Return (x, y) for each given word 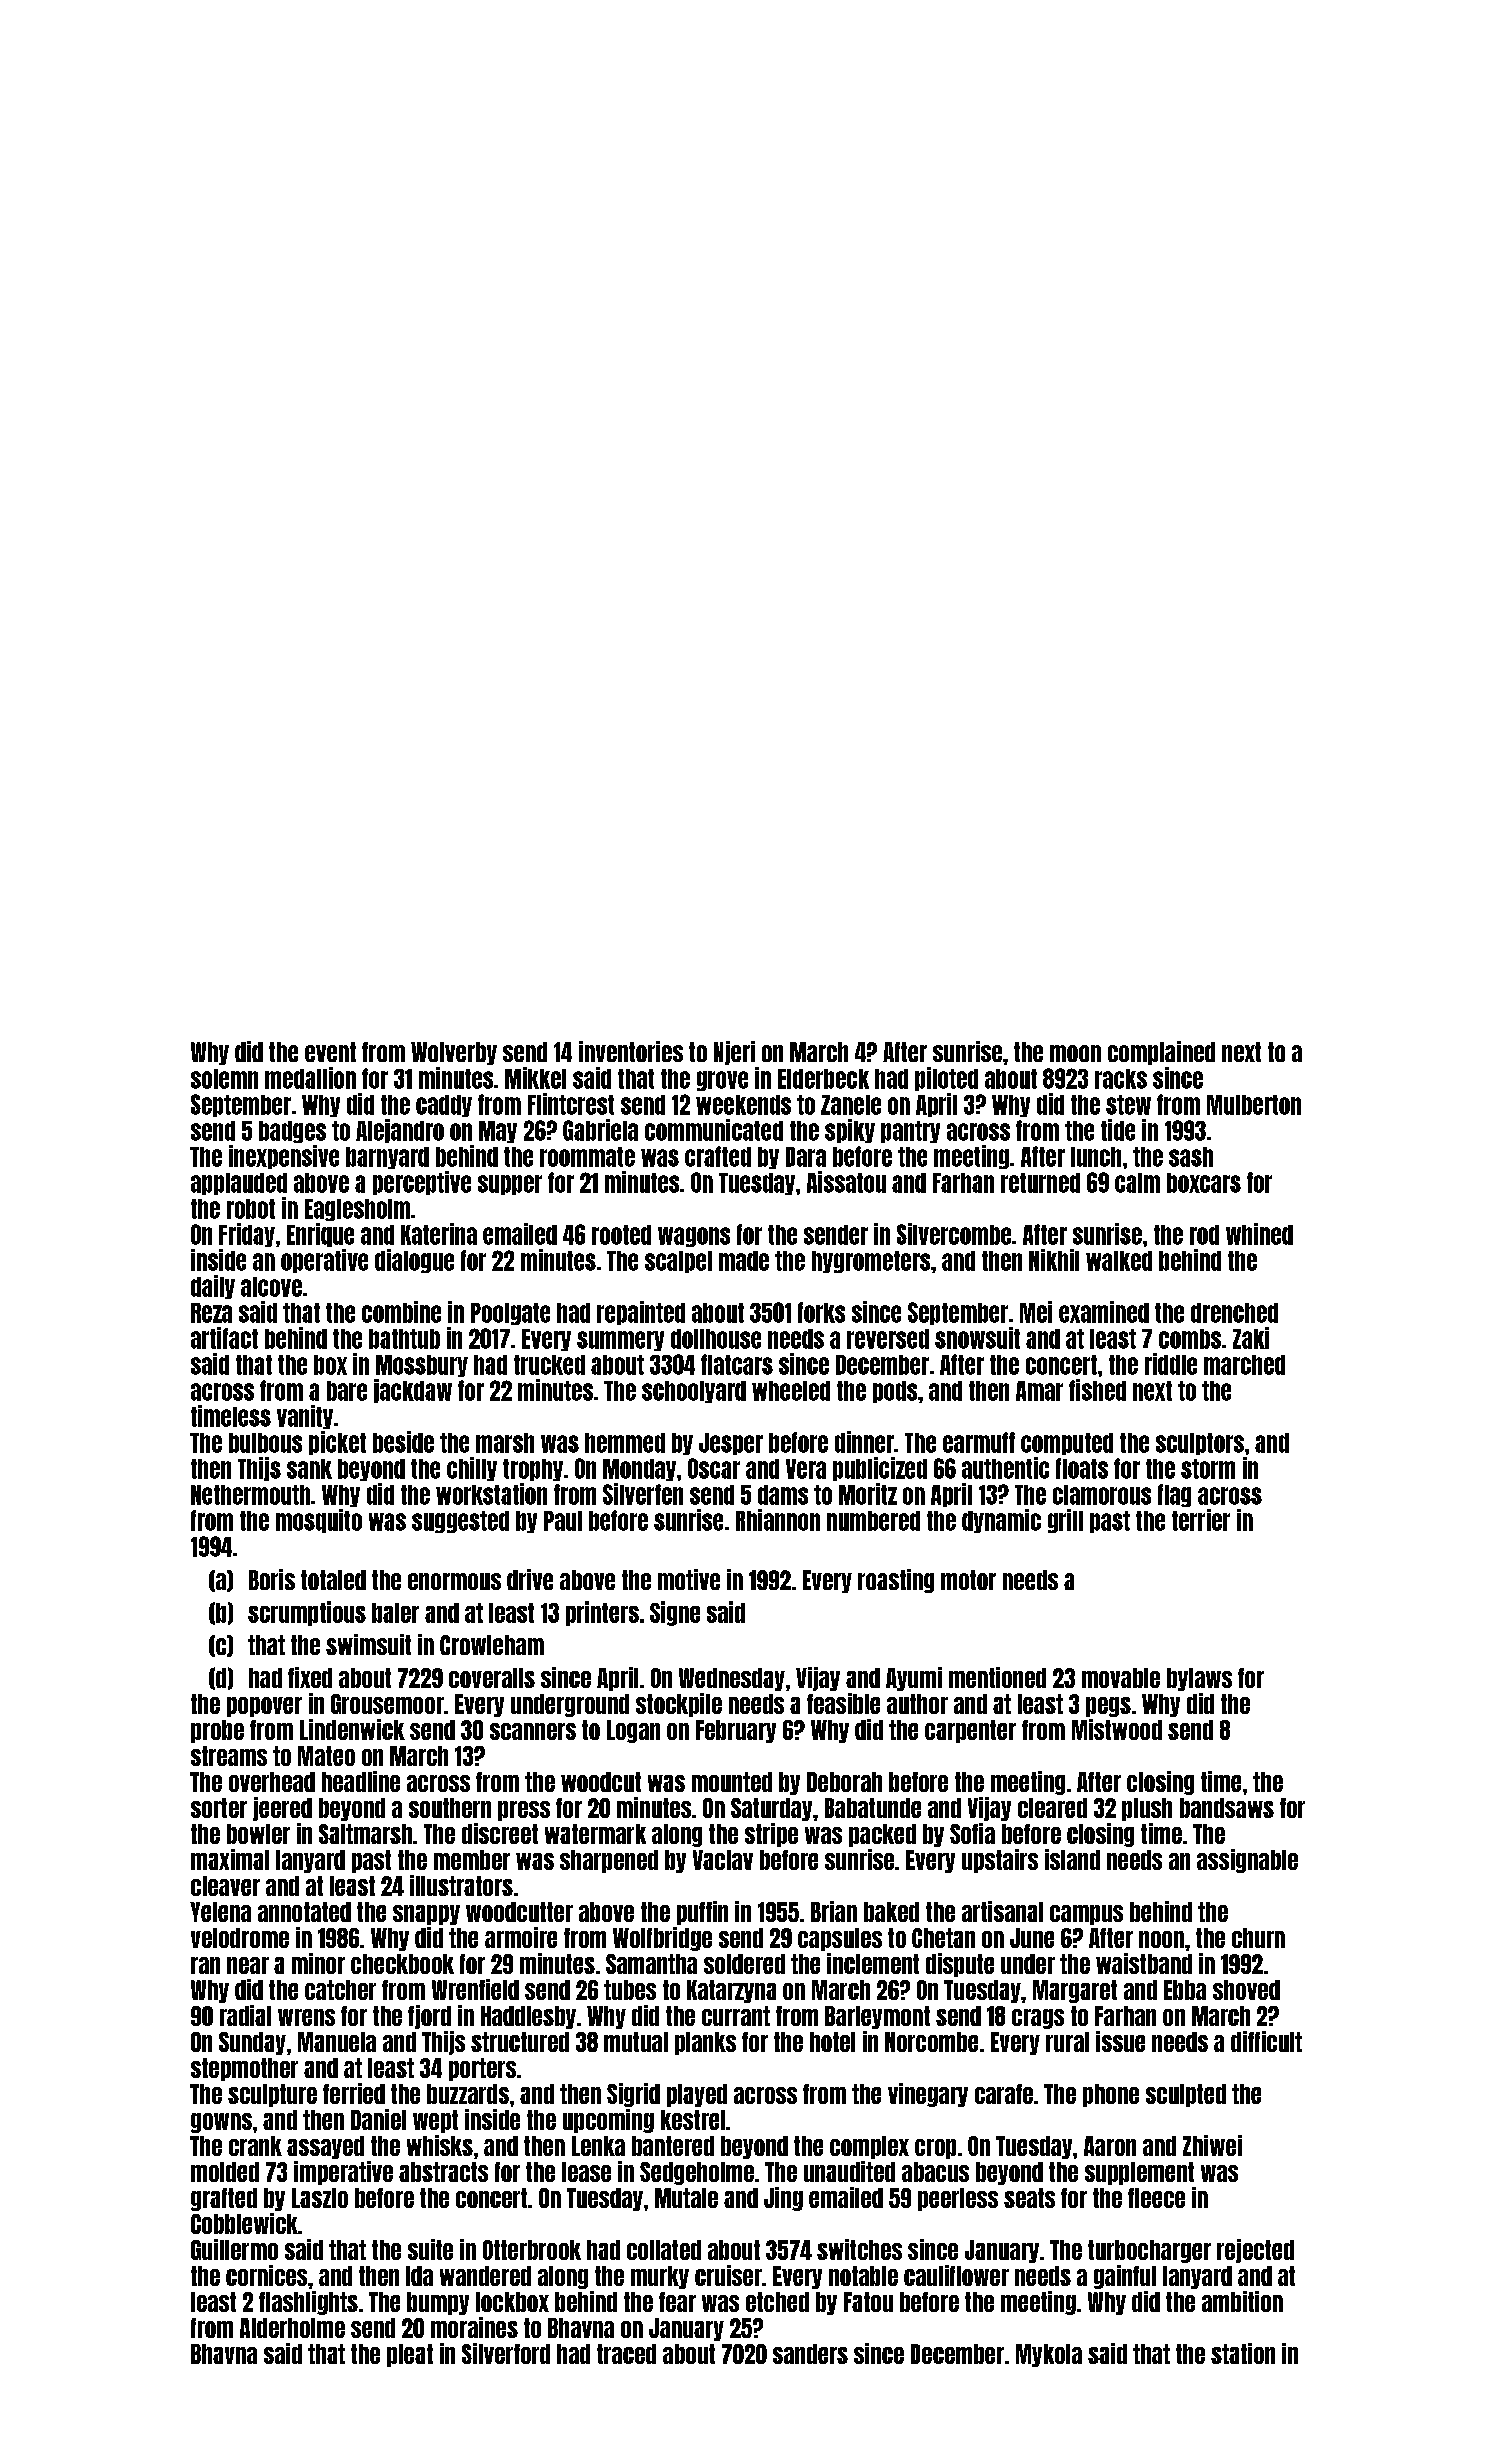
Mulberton (1254, 1105)
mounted (732, 1782)
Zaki (1251, 1338)
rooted (621, 1235)
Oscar (714, 1468)
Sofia (972, 1833)
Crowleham (492, 1645)
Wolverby (454, 1053)
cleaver (225, 1886)
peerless (958, 2199)
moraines (474, 2327)
